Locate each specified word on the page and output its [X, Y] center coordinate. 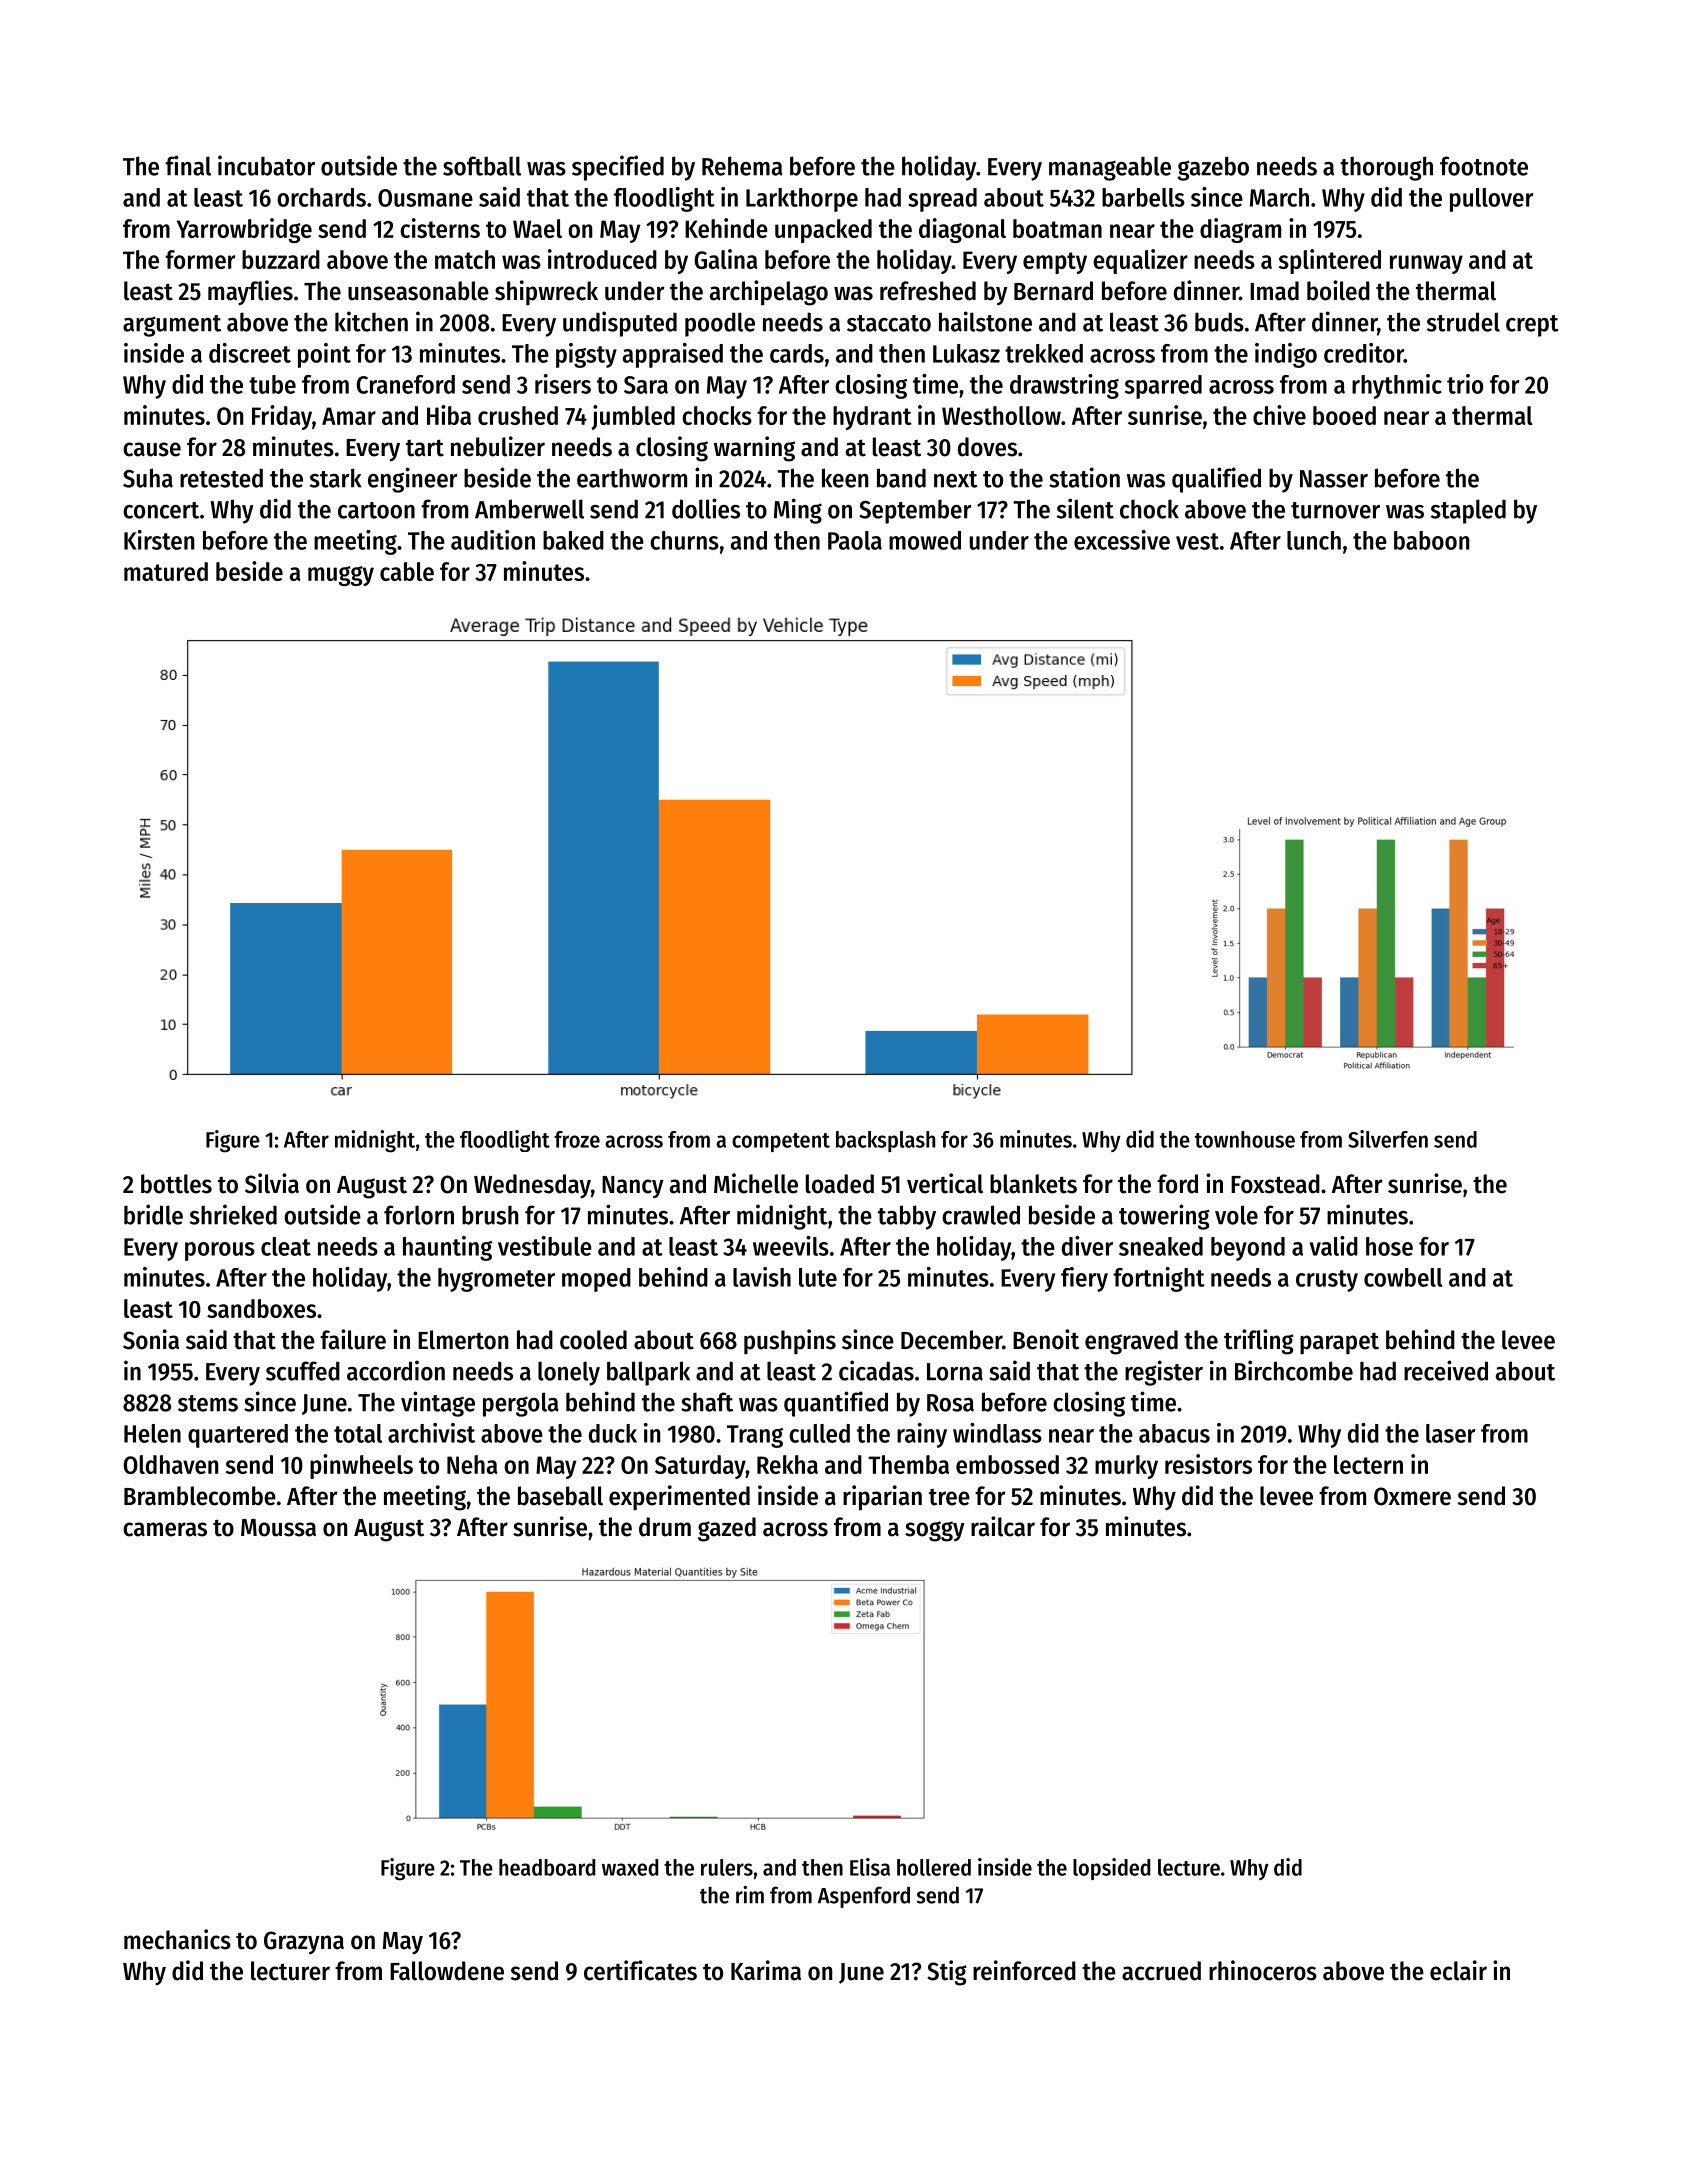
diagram [1240, 230]
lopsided [1111, 1869]
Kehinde [726, 228]
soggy [935, 1531]
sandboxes [261, 1308]
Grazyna [304, 1942]
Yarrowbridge [244, 230]
